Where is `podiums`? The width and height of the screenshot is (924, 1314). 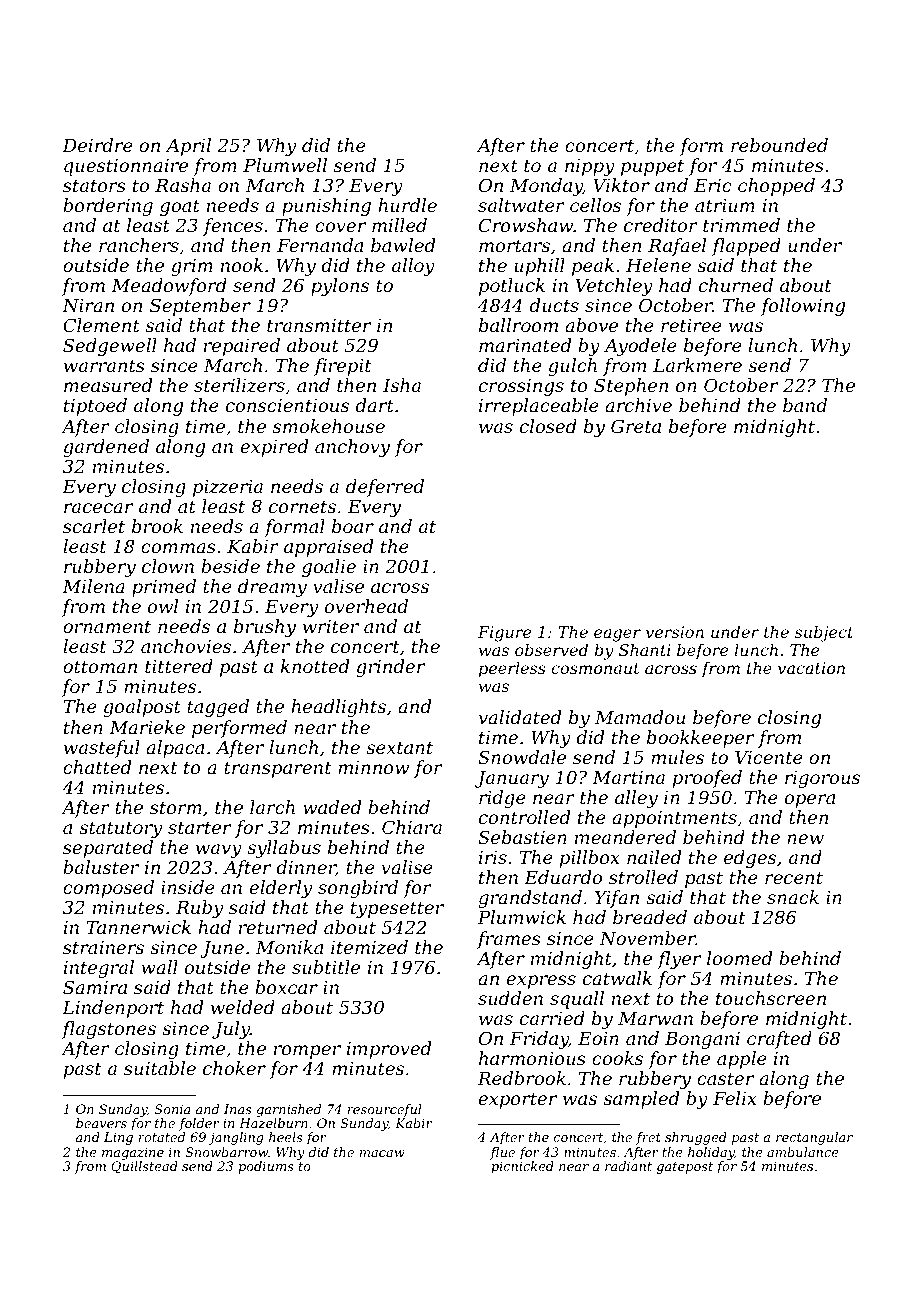 podiums is located at coordinates (266, 1167).
